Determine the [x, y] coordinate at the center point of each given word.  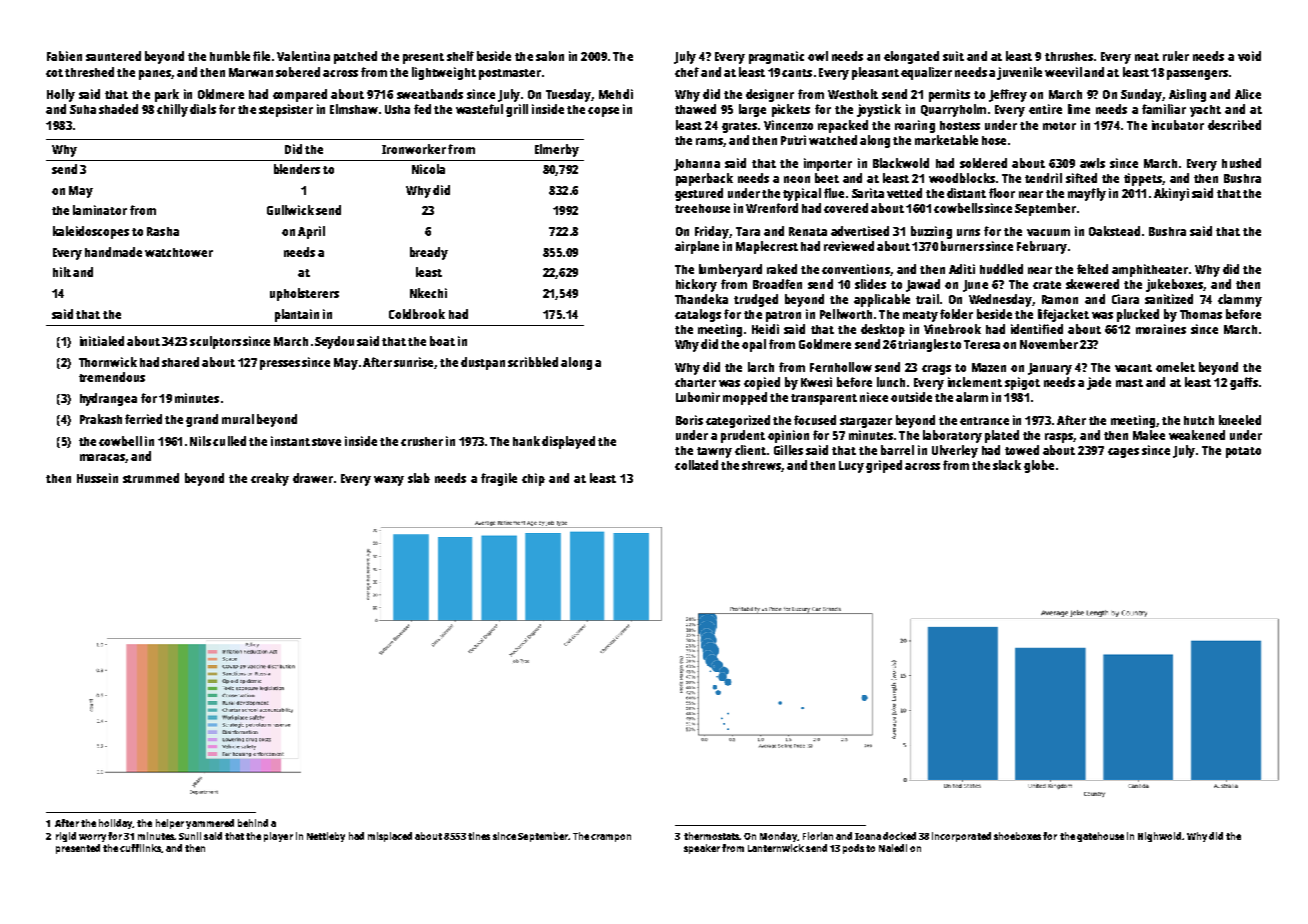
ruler [1176, 56]
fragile [499, 479]
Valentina [303, 56]
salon [550, 56]
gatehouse [1100, 837]
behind [253, 823]
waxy [389, 481]
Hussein [97, 478]
